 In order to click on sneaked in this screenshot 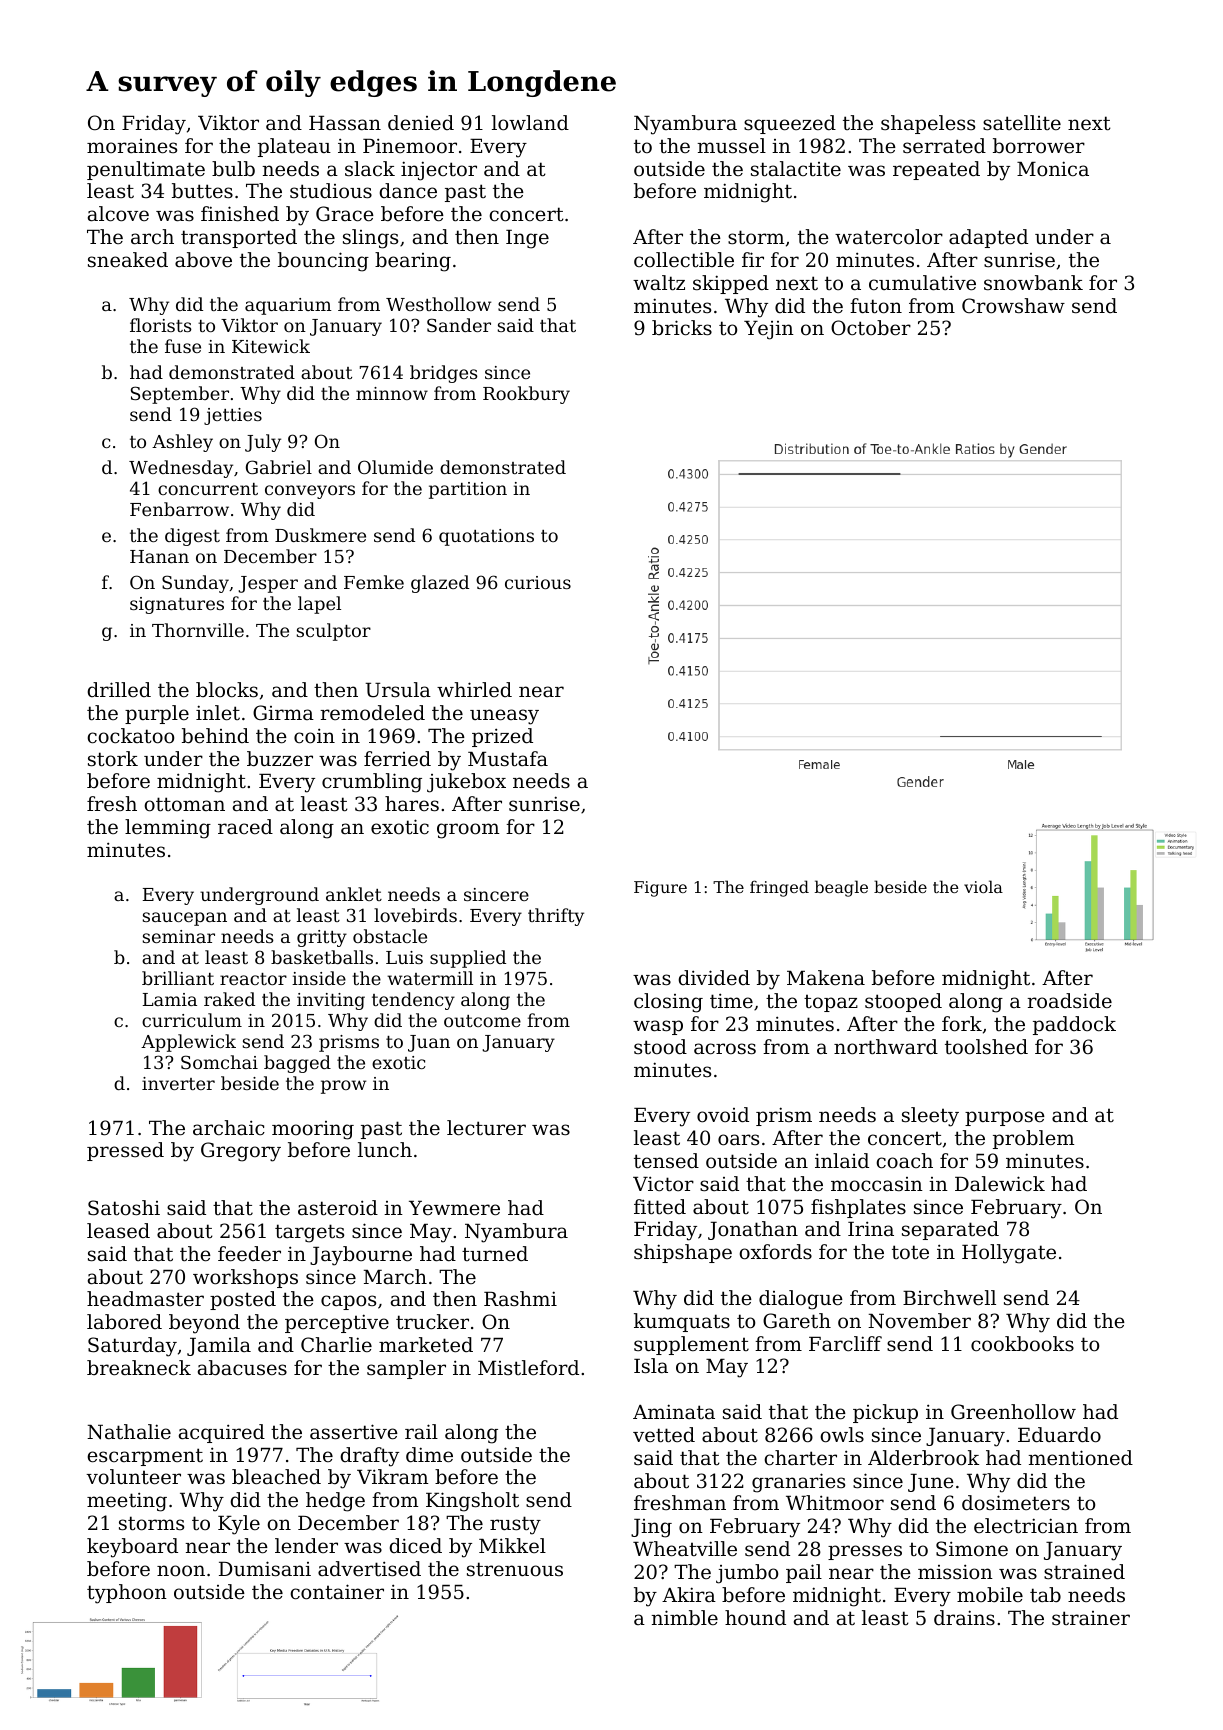, I will do `click(128, 260)`.
